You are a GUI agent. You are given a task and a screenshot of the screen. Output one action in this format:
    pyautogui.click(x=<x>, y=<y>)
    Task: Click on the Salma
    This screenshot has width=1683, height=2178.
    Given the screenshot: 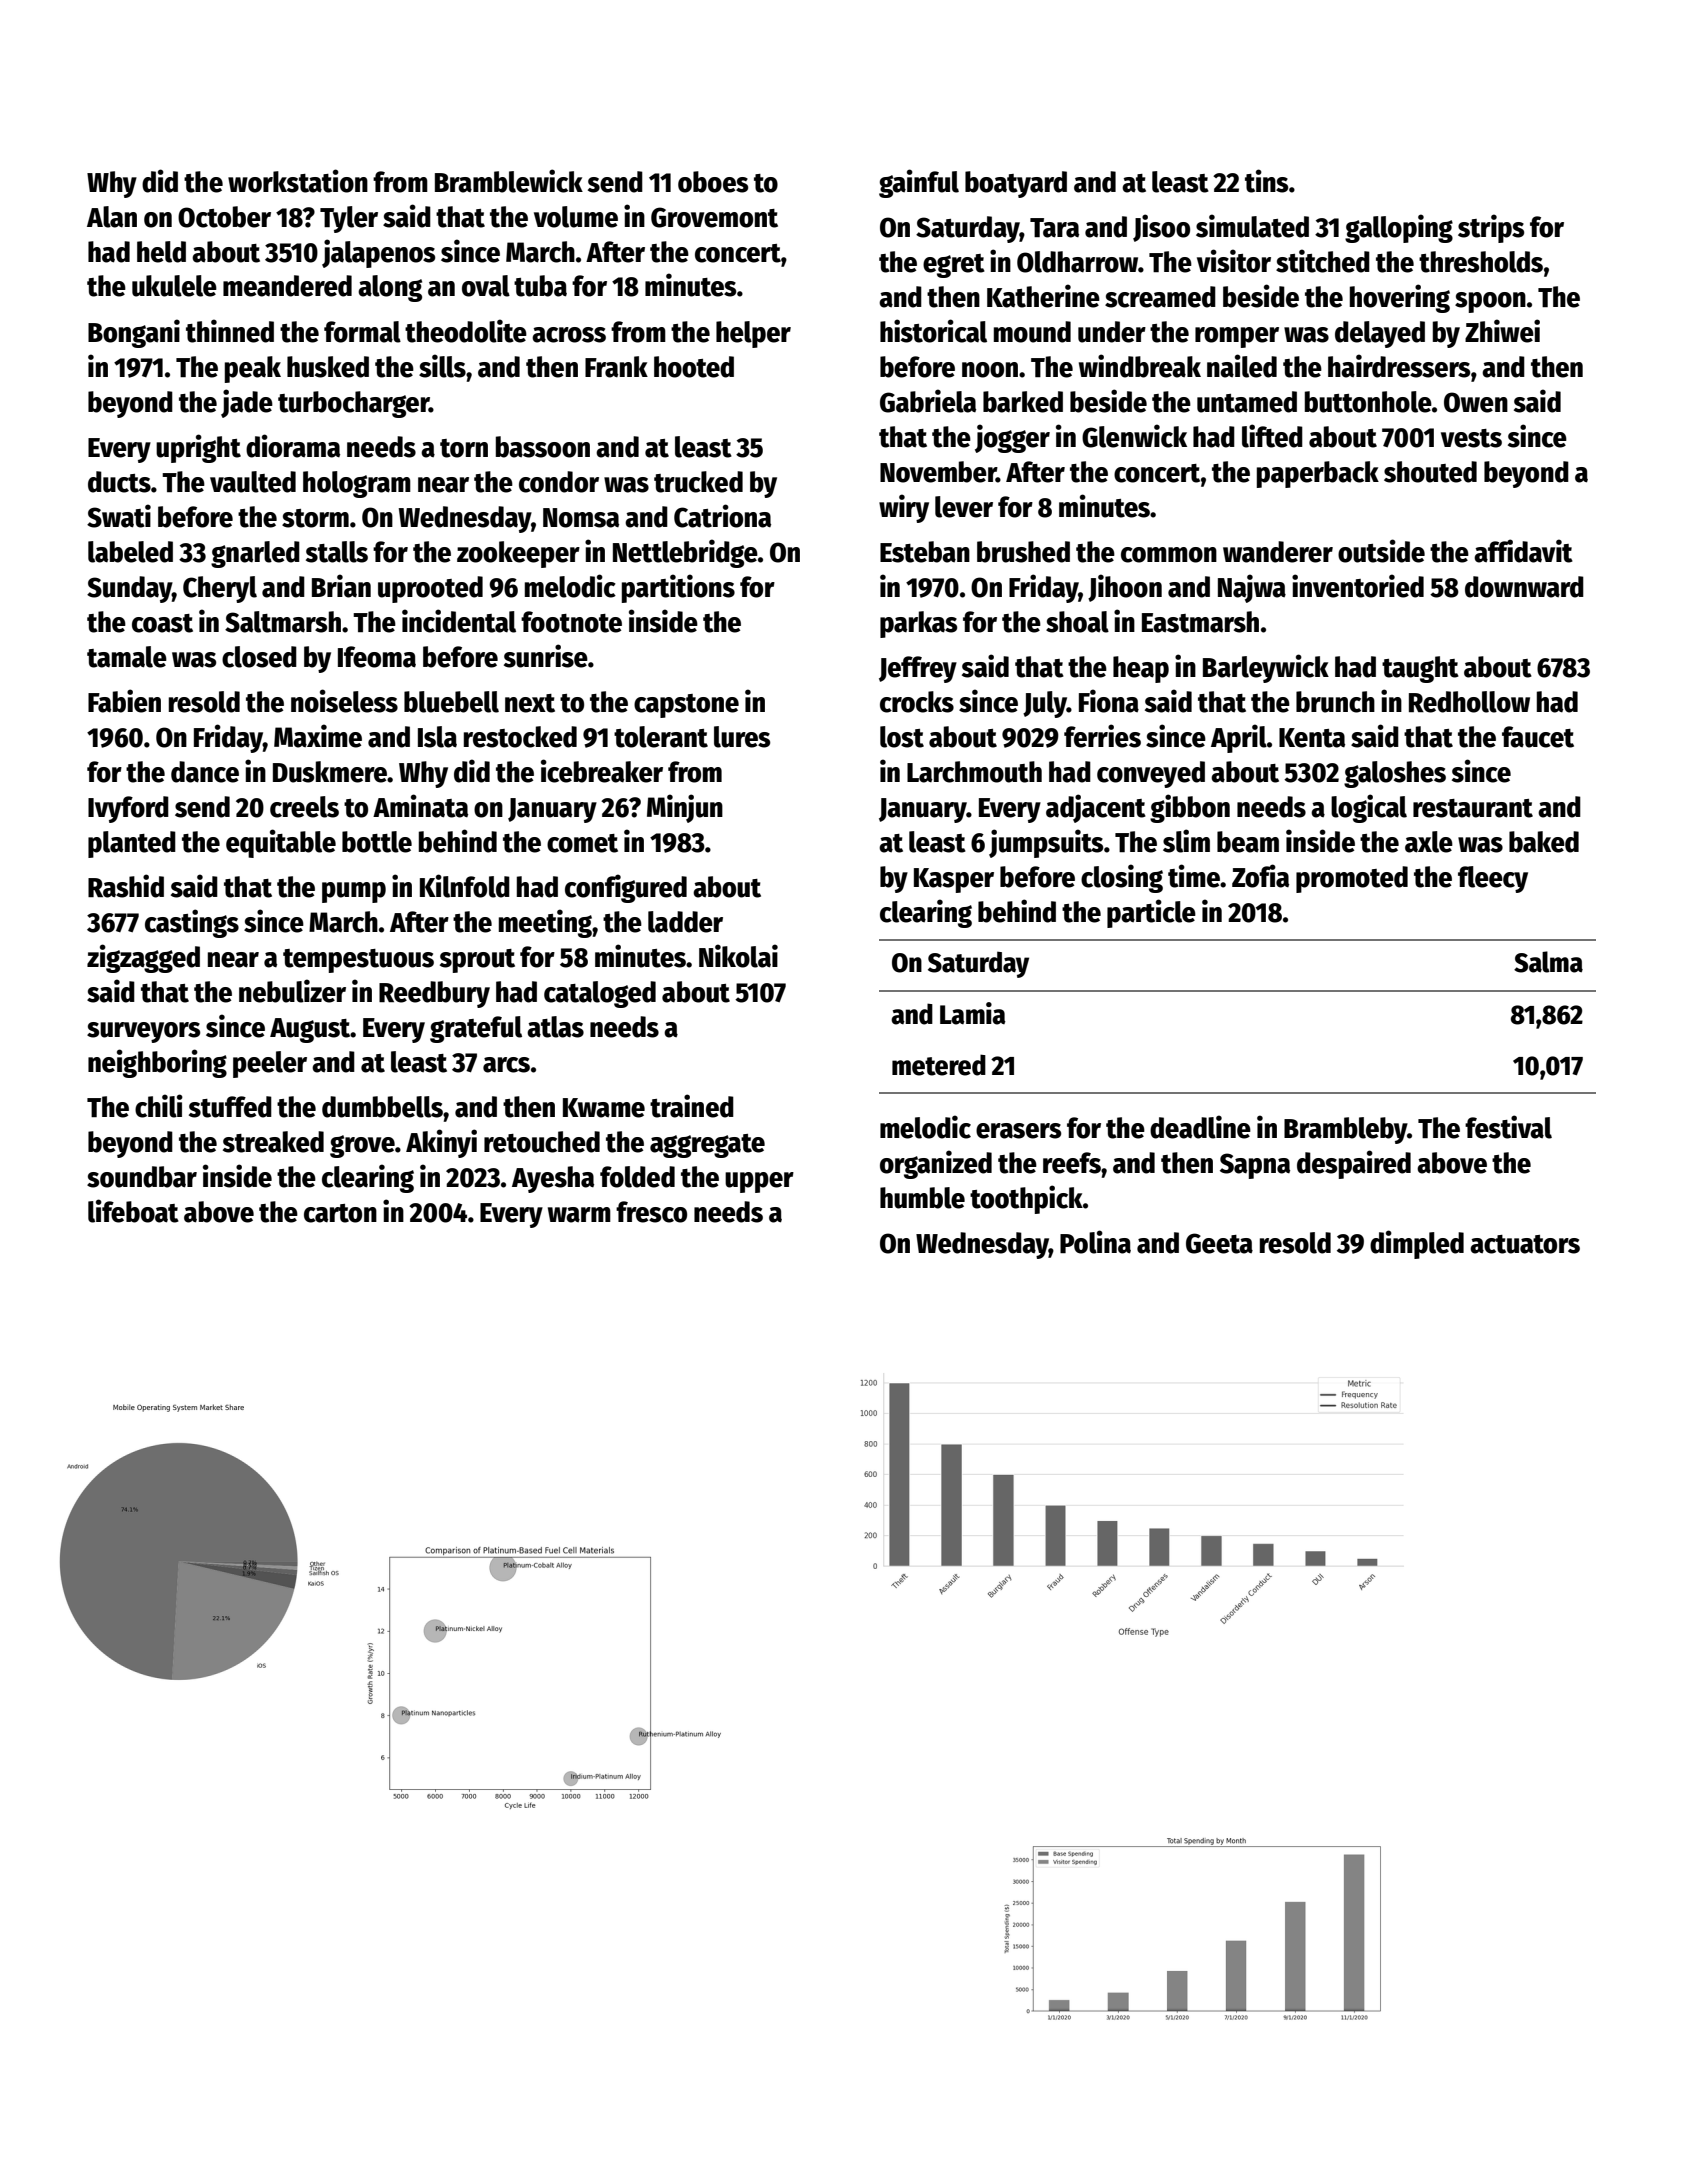 What is the action you would take?
    pyautogui.click(x=1548, y=962)
